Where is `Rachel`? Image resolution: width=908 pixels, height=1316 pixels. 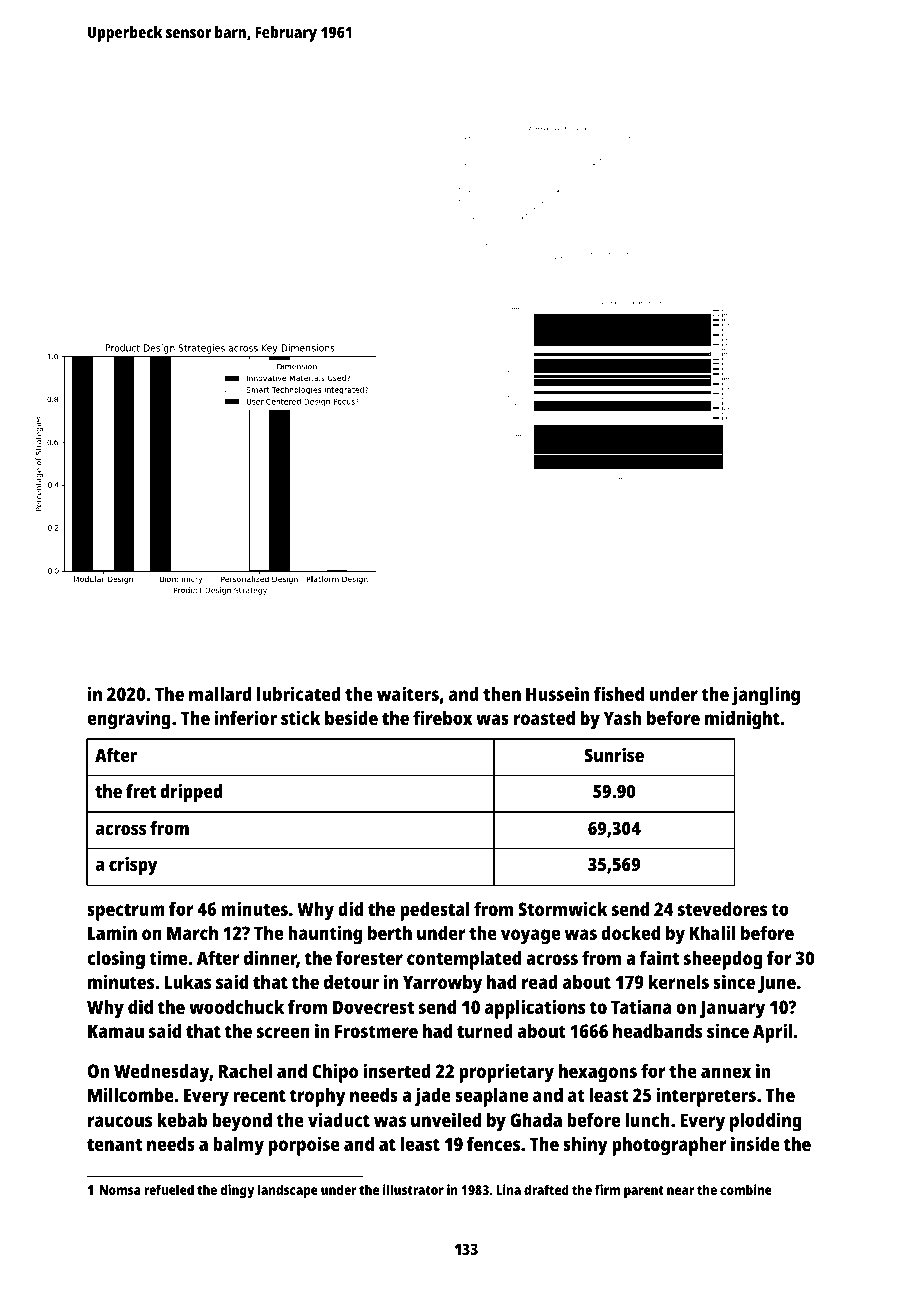
Rachel is located at coordinates (245, 1071).
